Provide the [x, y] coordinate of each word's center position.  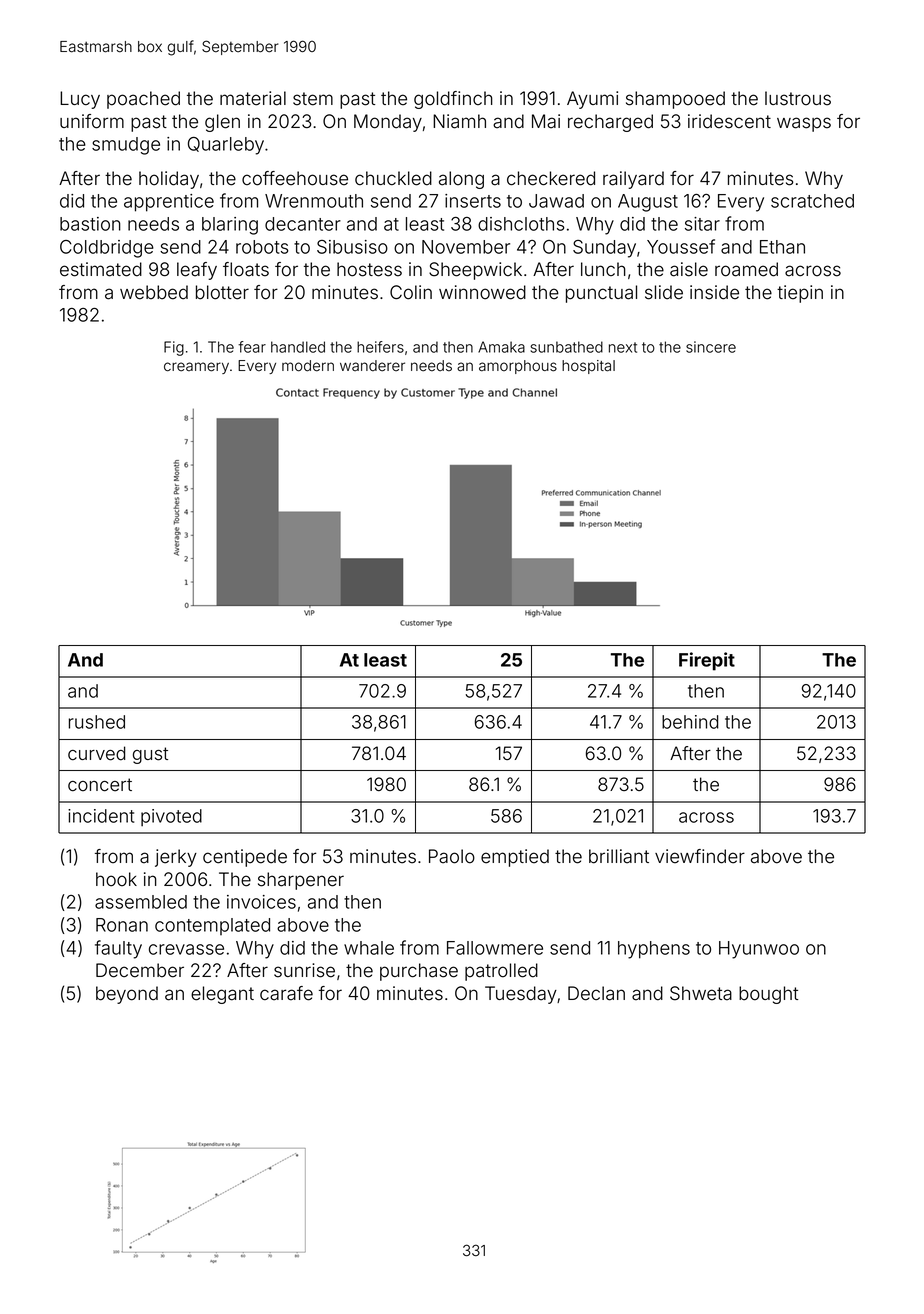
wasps [804, 124]
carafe [286, 993]
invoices [261, 902]
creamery [196, 368]
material [253, 98]
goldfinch [453, 100]
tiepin [800, 294]
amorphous [518, 367]
